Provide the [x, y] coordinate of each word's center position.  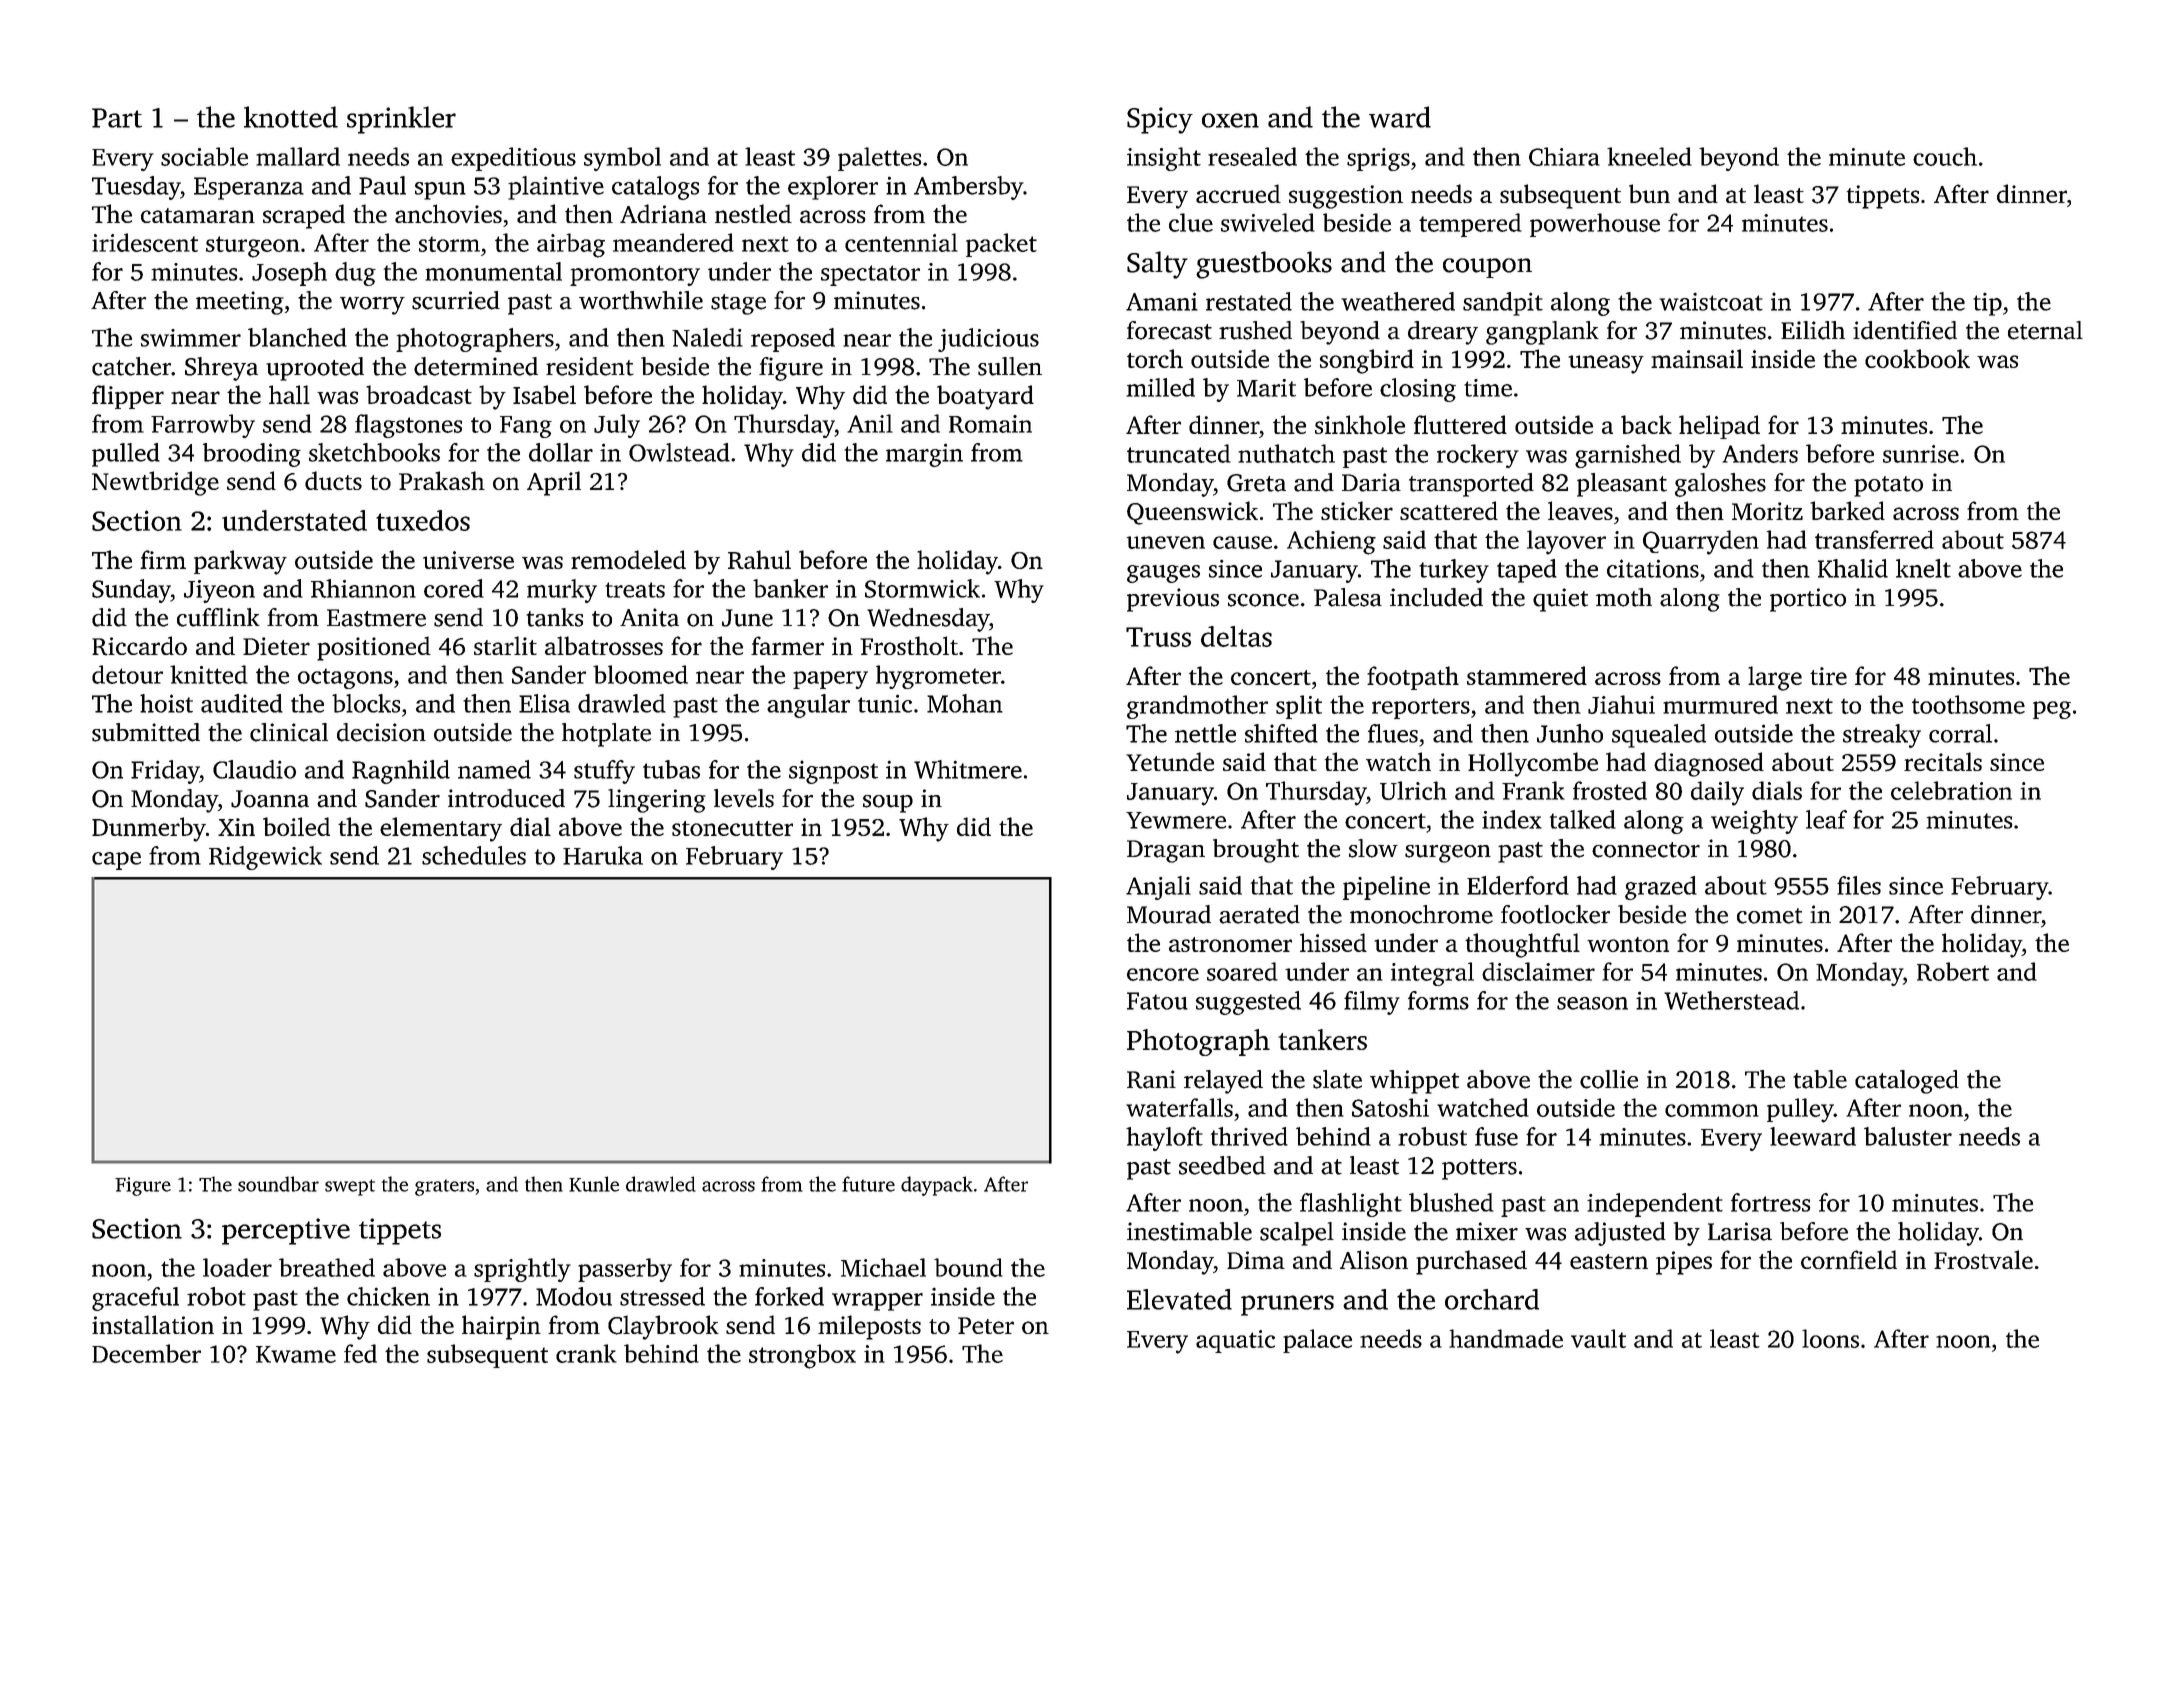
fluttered [1460, 424]
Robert [1953, 971]
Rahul [759, 559]
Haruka [603, 855]
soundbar [278, 1184]
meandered [673, 242]
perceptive [286, 1231]
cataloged [1907, 1082]
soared [1242, 971]
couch [1945, 156]
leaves [1580, 510]
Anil [870, 423]
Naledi [707, 337]
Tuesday [136, 188]
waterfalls [1179, 1107]
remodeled [628, 559]
